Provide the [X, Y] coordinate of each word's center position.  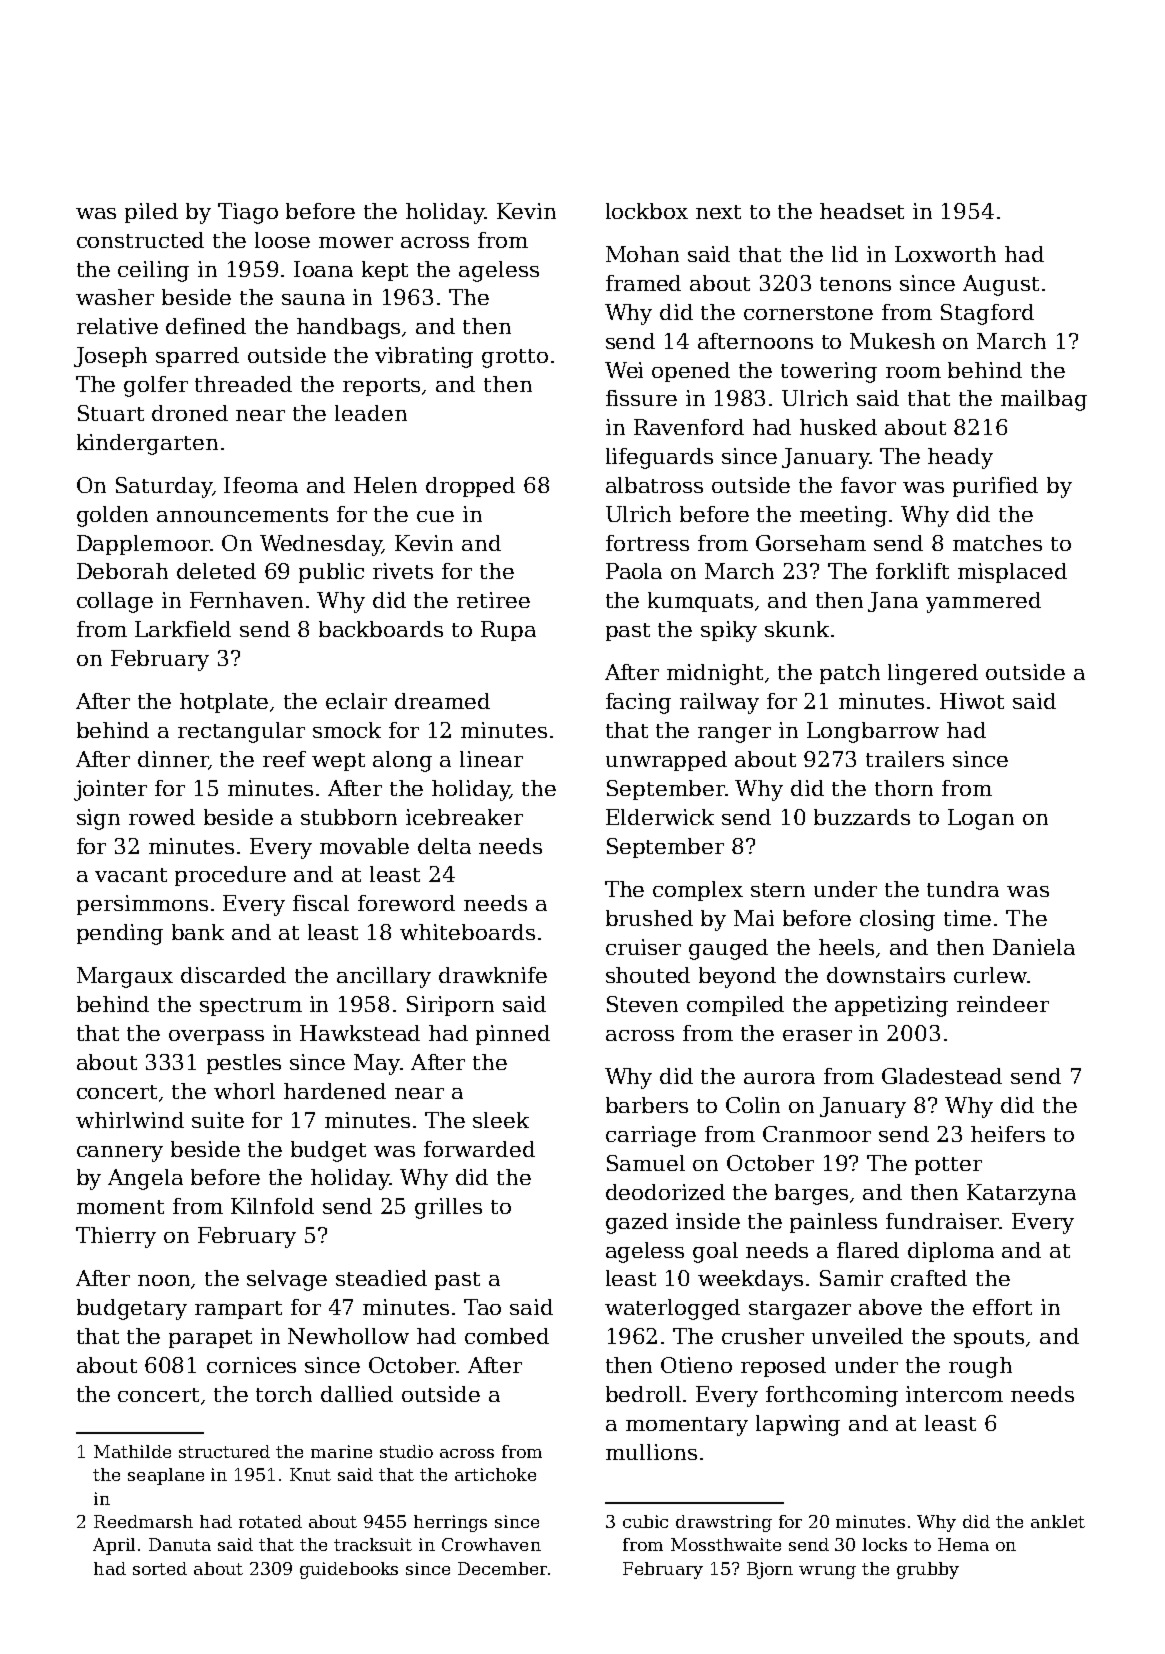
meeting [843, 516]
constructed [140, 240]
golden [112, 516]
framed [643, 283]
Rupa [508, 631]
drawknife [493, 975]
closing [897, 920]
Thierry [116, 1237]
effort [1002, 1307]
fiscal [321, 903]
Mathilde [132, 1451]
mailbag [1044, 400]
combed [507, 1336]
